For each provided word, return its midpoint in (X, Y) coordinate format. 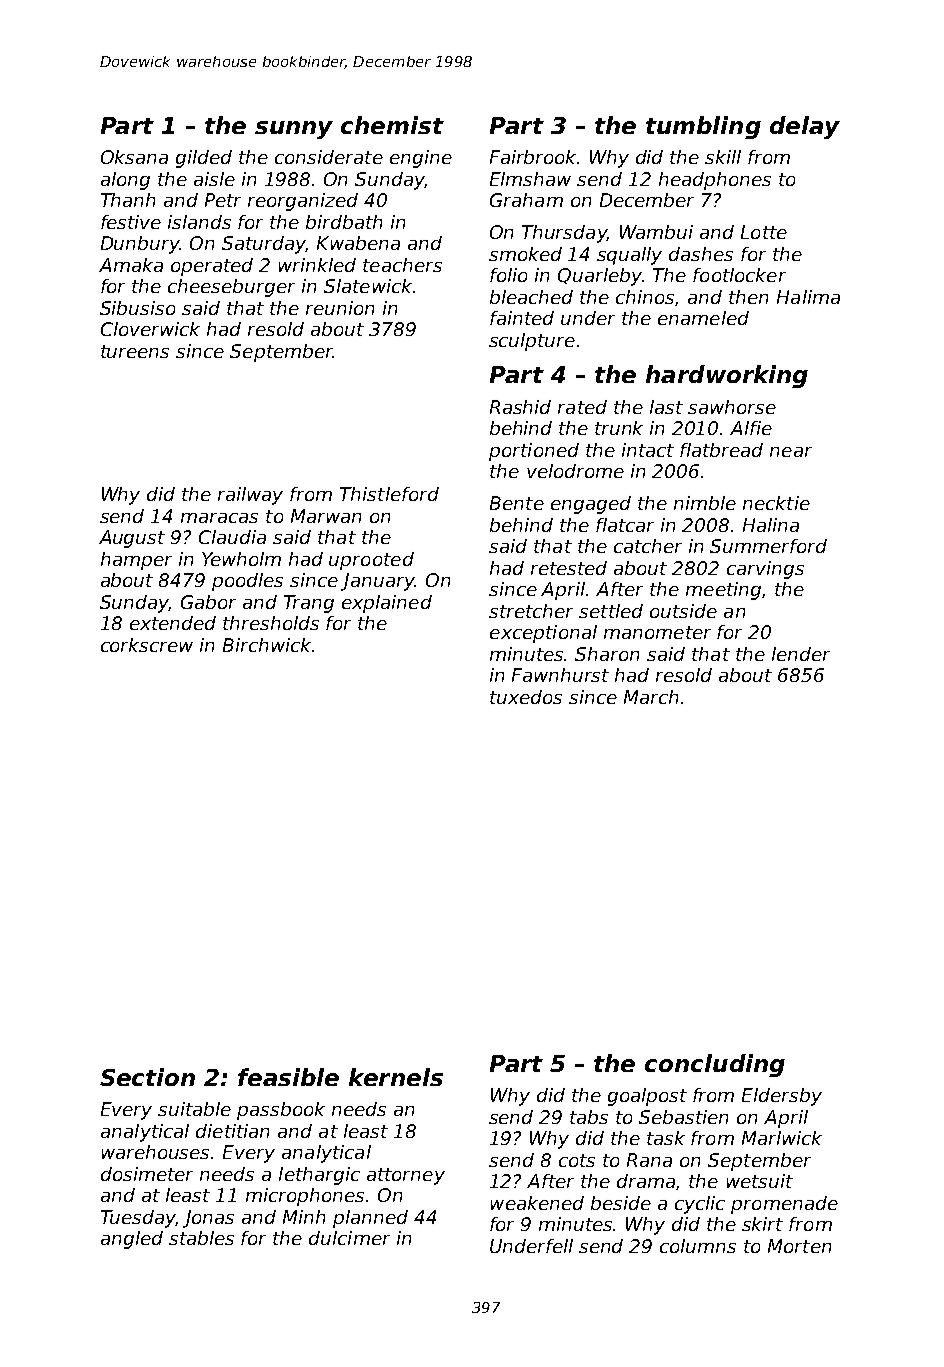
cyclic (700, 1205)
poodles (247, 582)
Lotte (764, 232)
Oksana (134, 157)
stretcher (531, 611)
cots (577, 1160)
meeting (723, 591)
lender (801, 654)
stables (201, 1238)
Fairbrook (534, 157)
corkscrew (147, 645)
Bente (517, 503)
